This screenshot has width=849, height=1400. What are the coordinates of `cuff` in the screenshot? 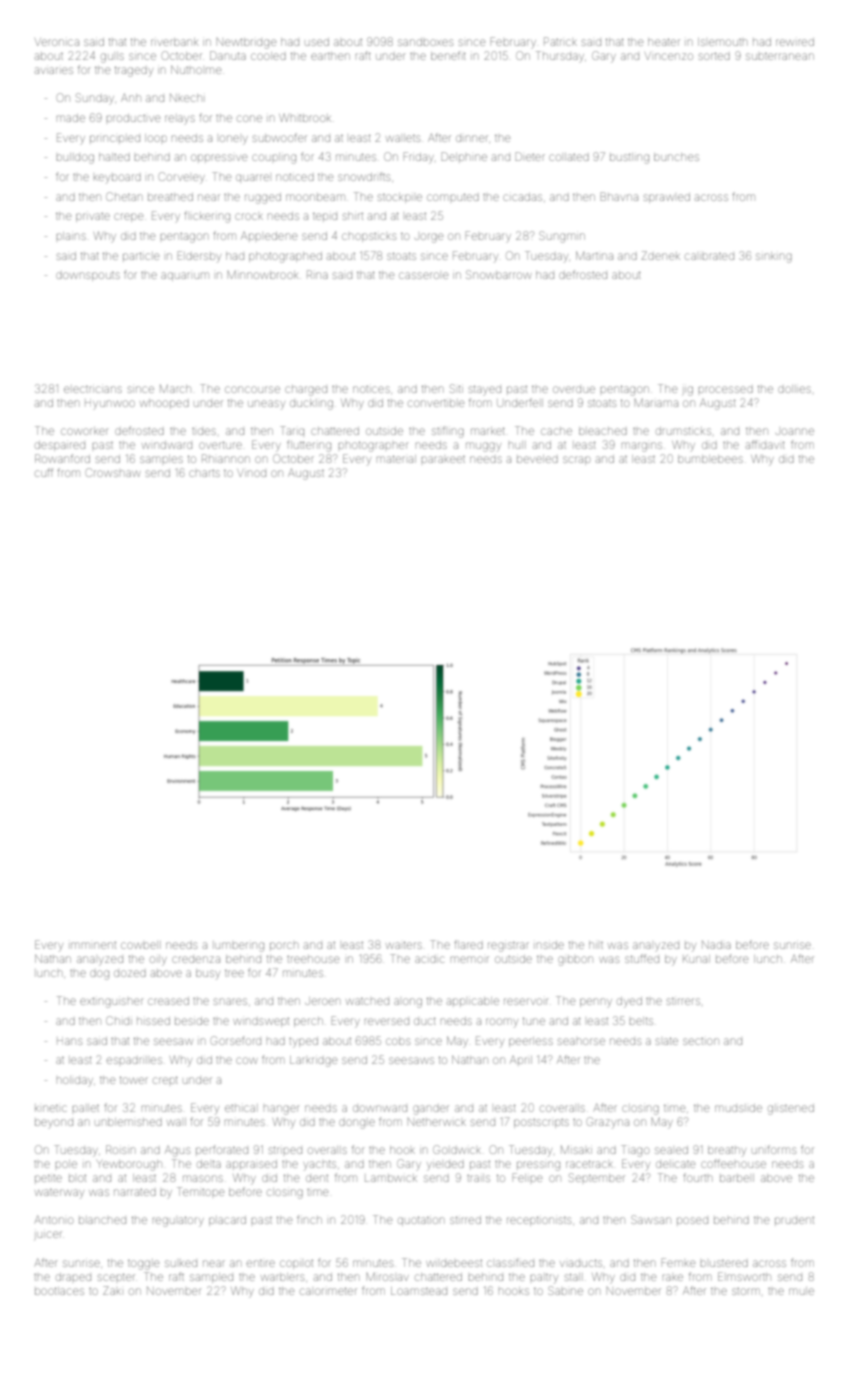 It's located at (44, 472).
